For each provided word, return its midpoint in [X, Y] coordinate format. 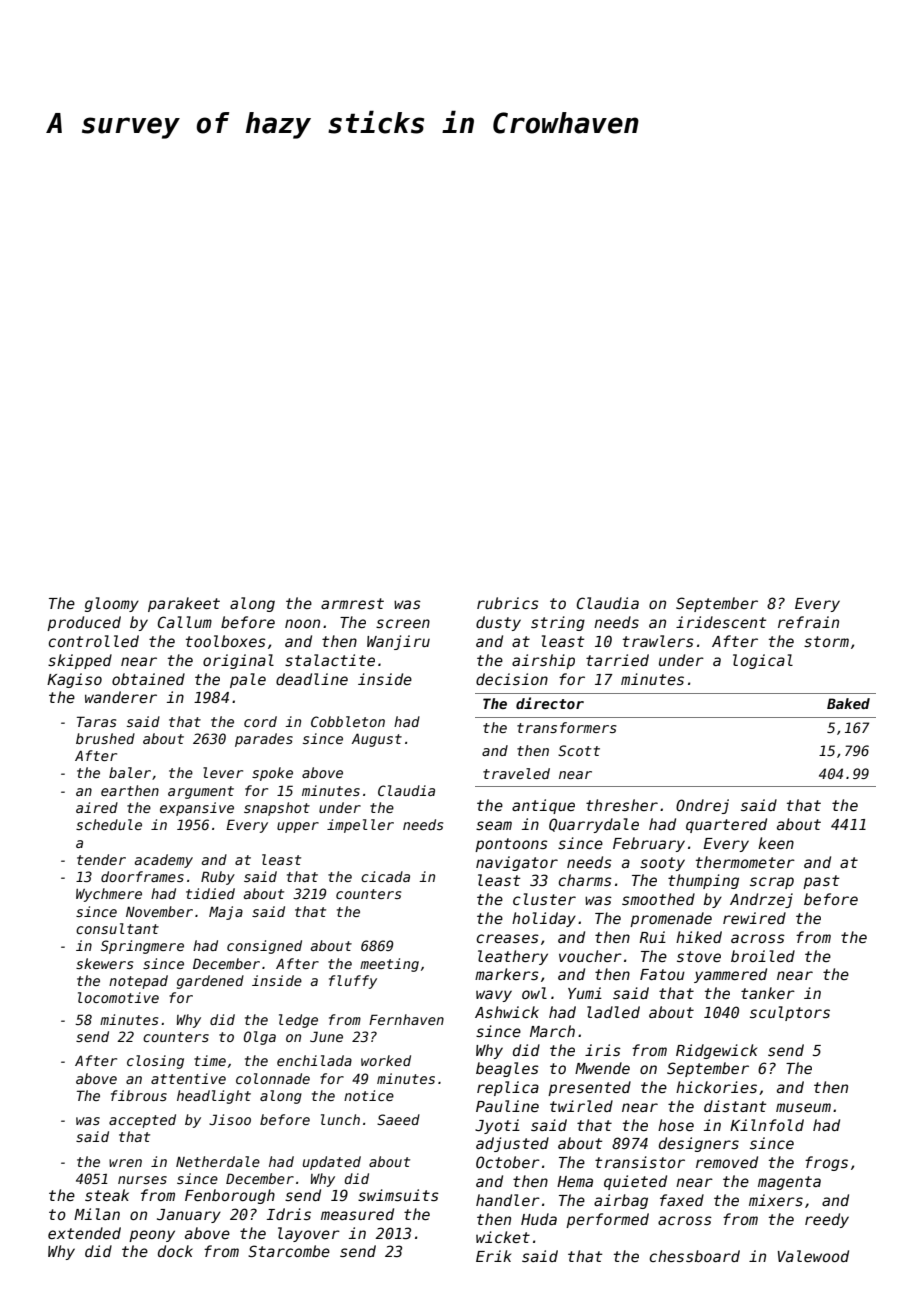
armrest [352, 603]
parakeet [184, 604]
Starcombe [289, 1251]
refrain [808, 622]
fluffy [353, 982]
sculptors [790, 1013]
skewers [104, 963]
